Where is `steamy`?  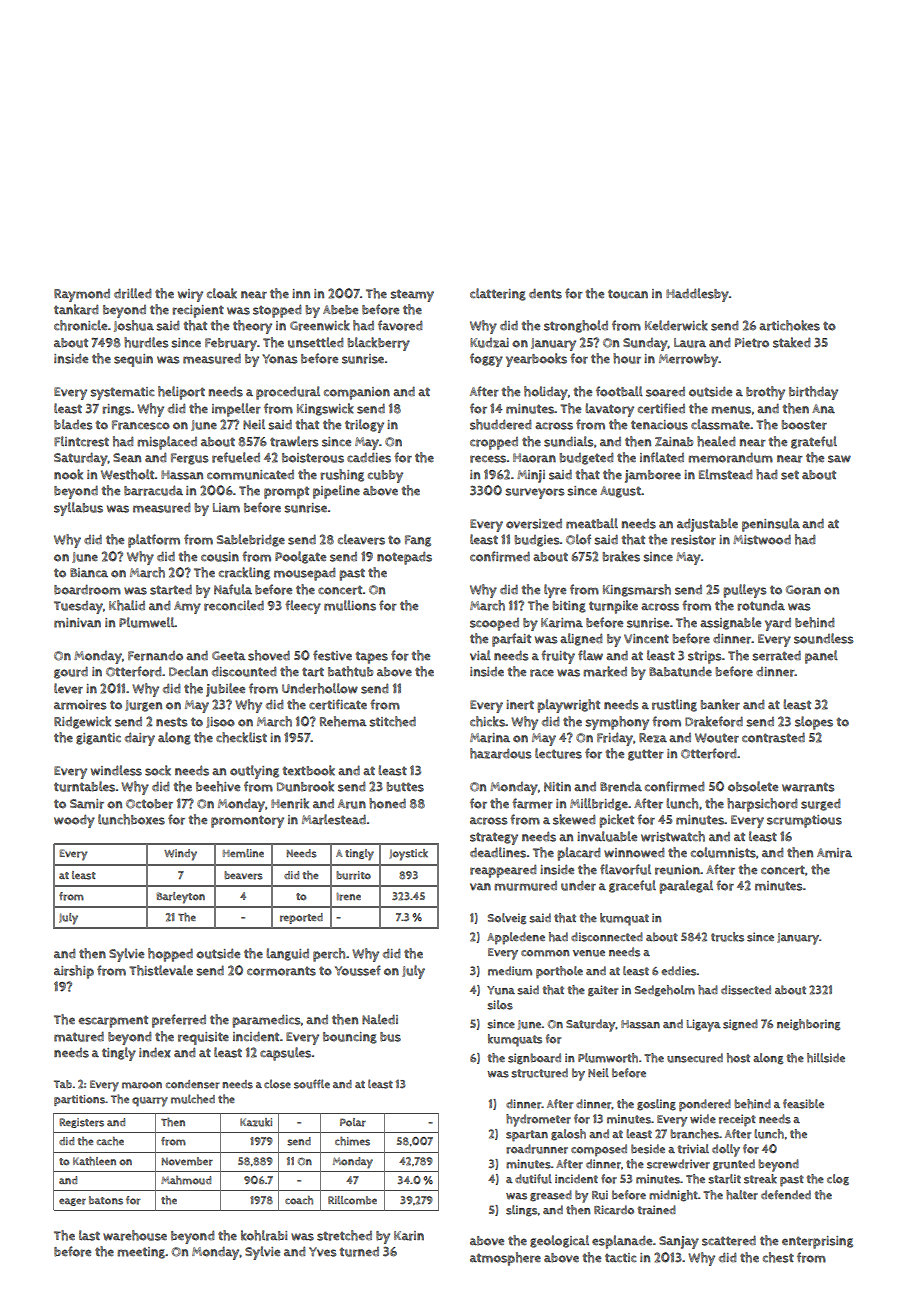
steamy is located at coordinates (412, 295).
